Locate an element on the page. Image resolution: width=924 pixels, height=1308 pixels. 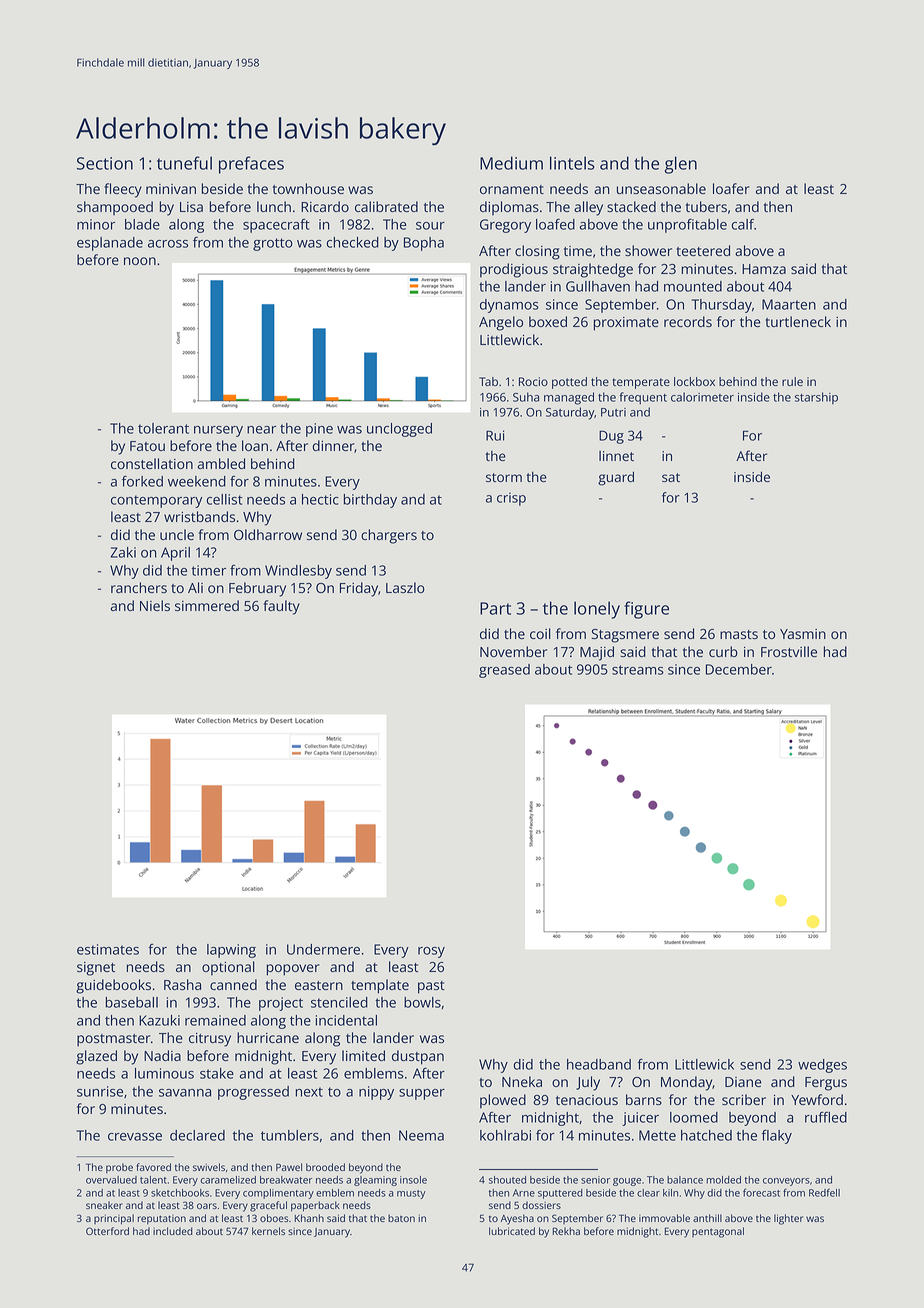
lintels is located at coordinates (572, 163).
